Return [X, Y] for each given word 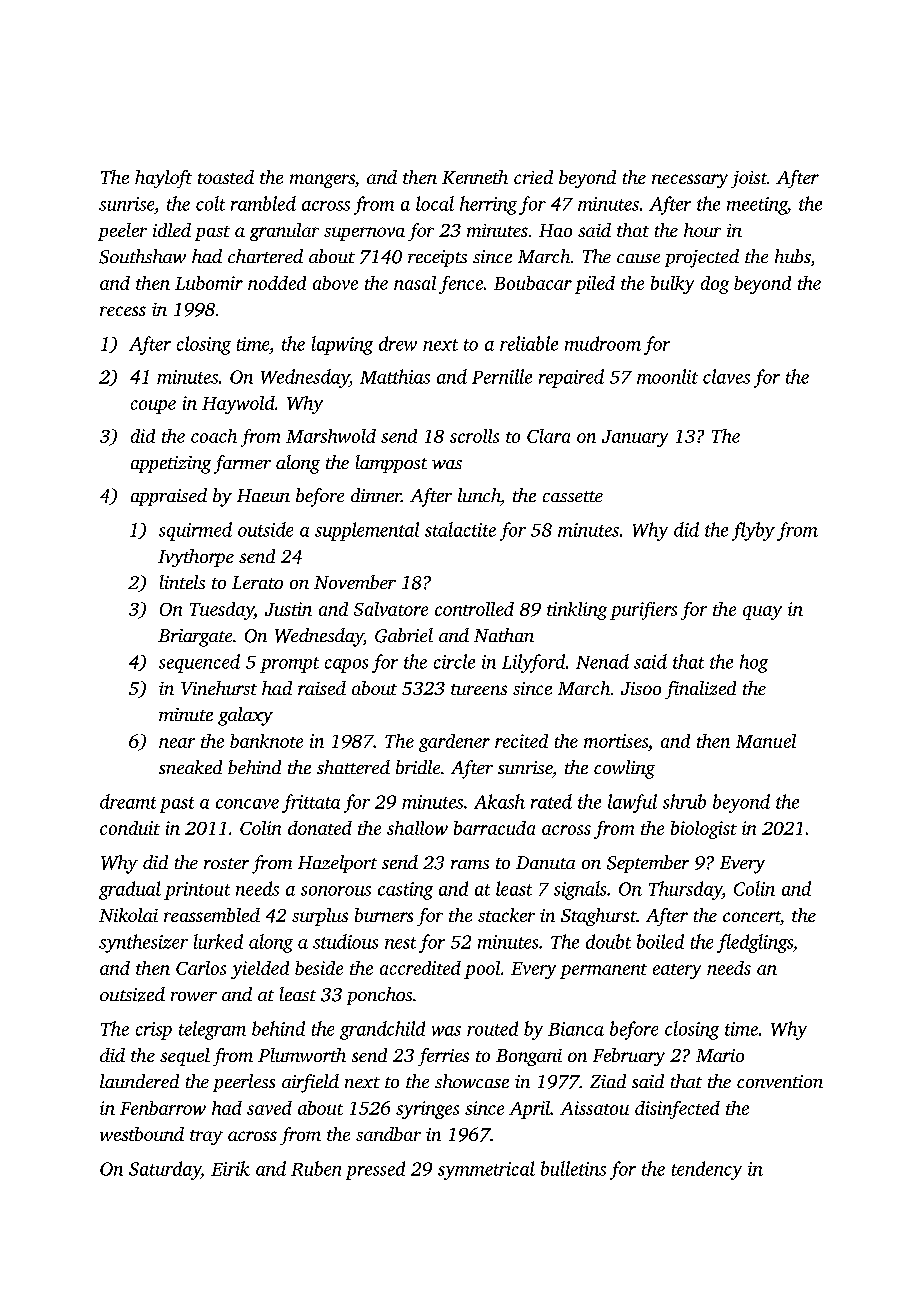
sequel [185, 1057]
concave [247, 804]
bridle [418, 767]
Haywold [238, 405]
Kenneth [475, 177]
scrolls [474, 436]
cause [638, 258]
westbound [142, 1134]
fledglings [755, 943]
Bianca [576, 1029]
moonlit [667, 376]
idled [172, 230]
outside [265, 529]
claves [726, 376]
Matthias [395, 376]
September [648, 864]
